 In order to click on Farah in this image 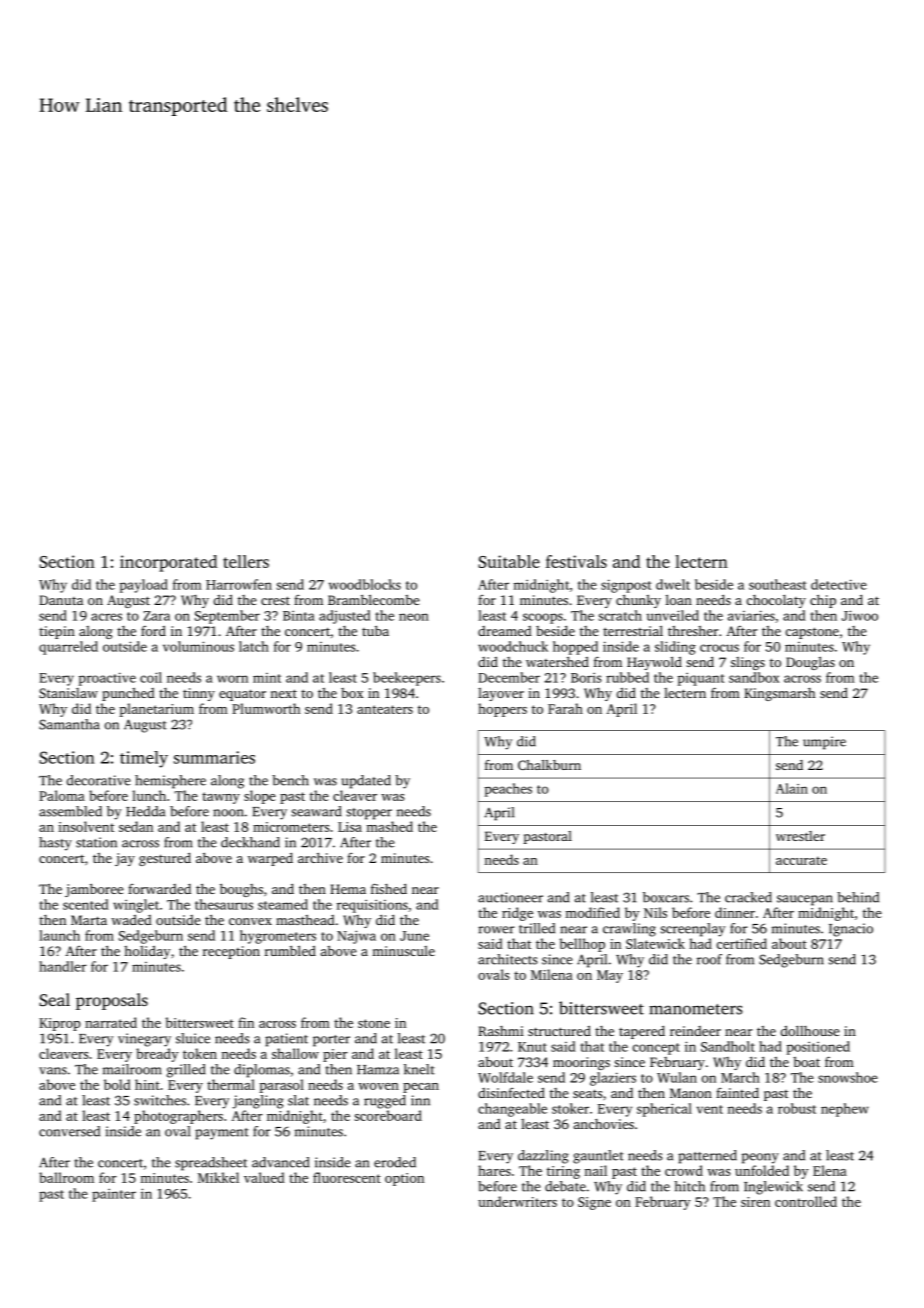, I will do `click(565, 708)`.
